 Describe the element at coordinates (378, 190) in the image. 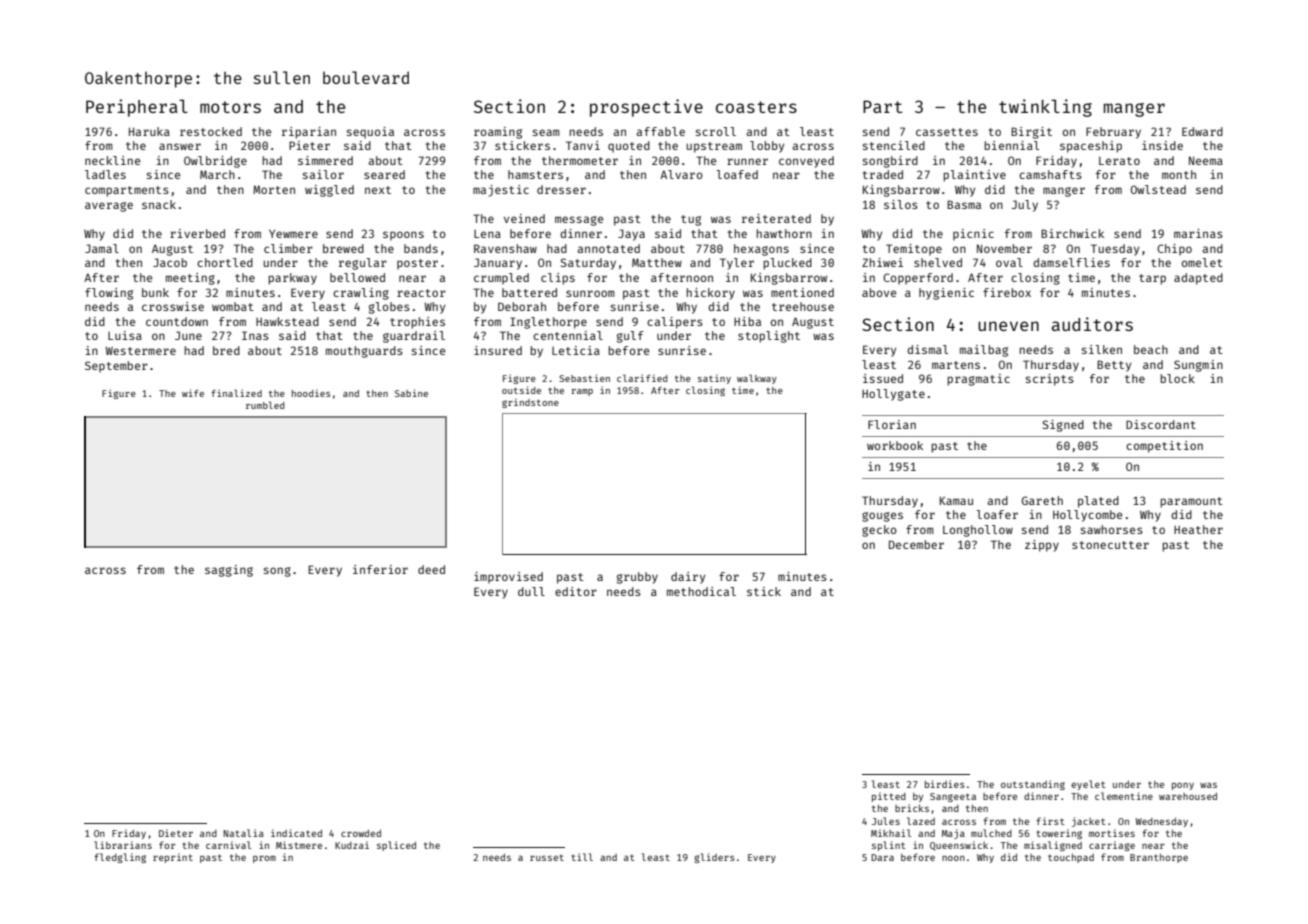

I see `next` at that location.
